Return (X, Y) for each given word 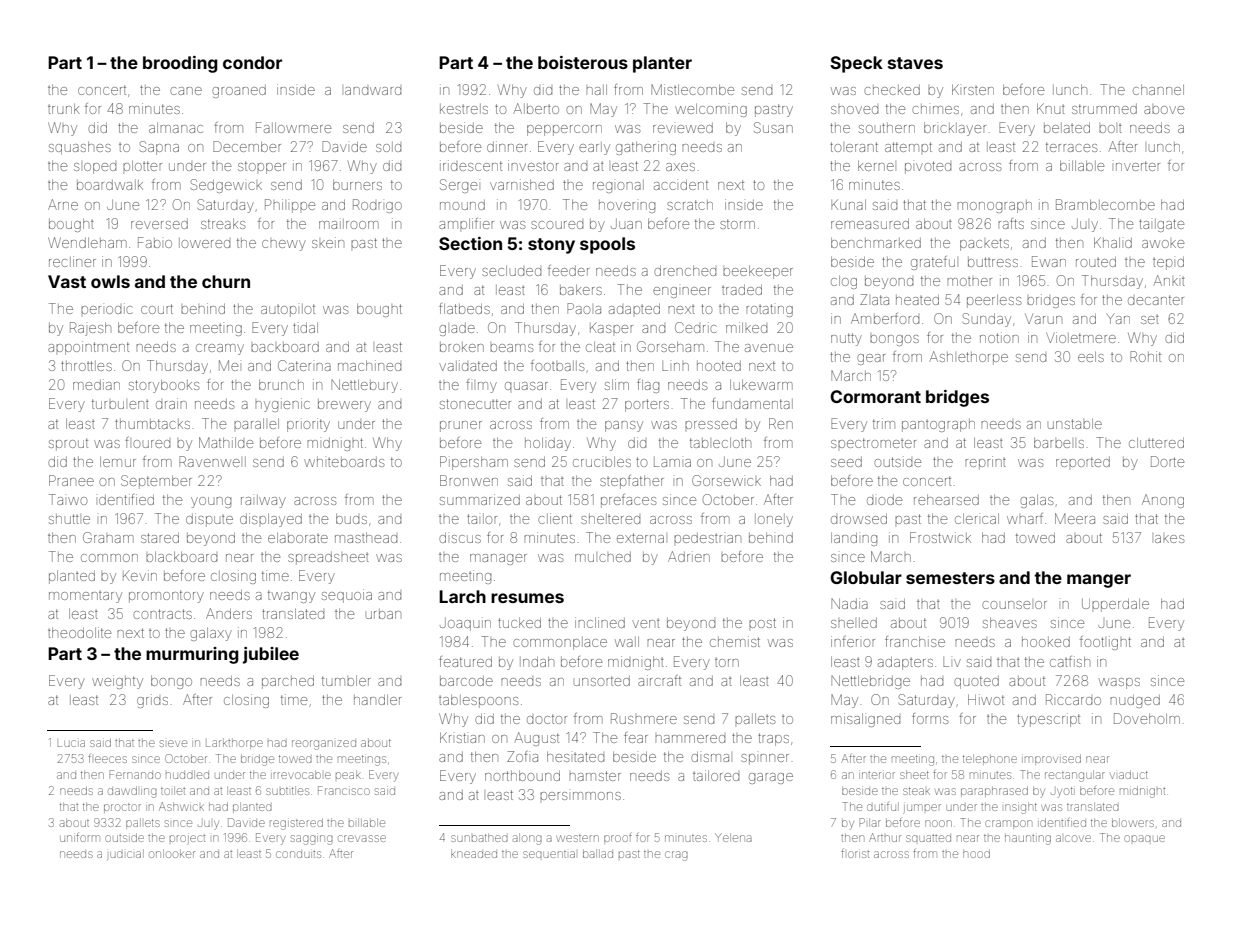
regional (618, 186)
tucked (519, 623)
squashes (80, 148)
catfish (1070, 661)
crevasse (362, 838)
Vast (67, 281)
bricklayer (955, 129)
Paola (584, 308)
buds (351, 519)
